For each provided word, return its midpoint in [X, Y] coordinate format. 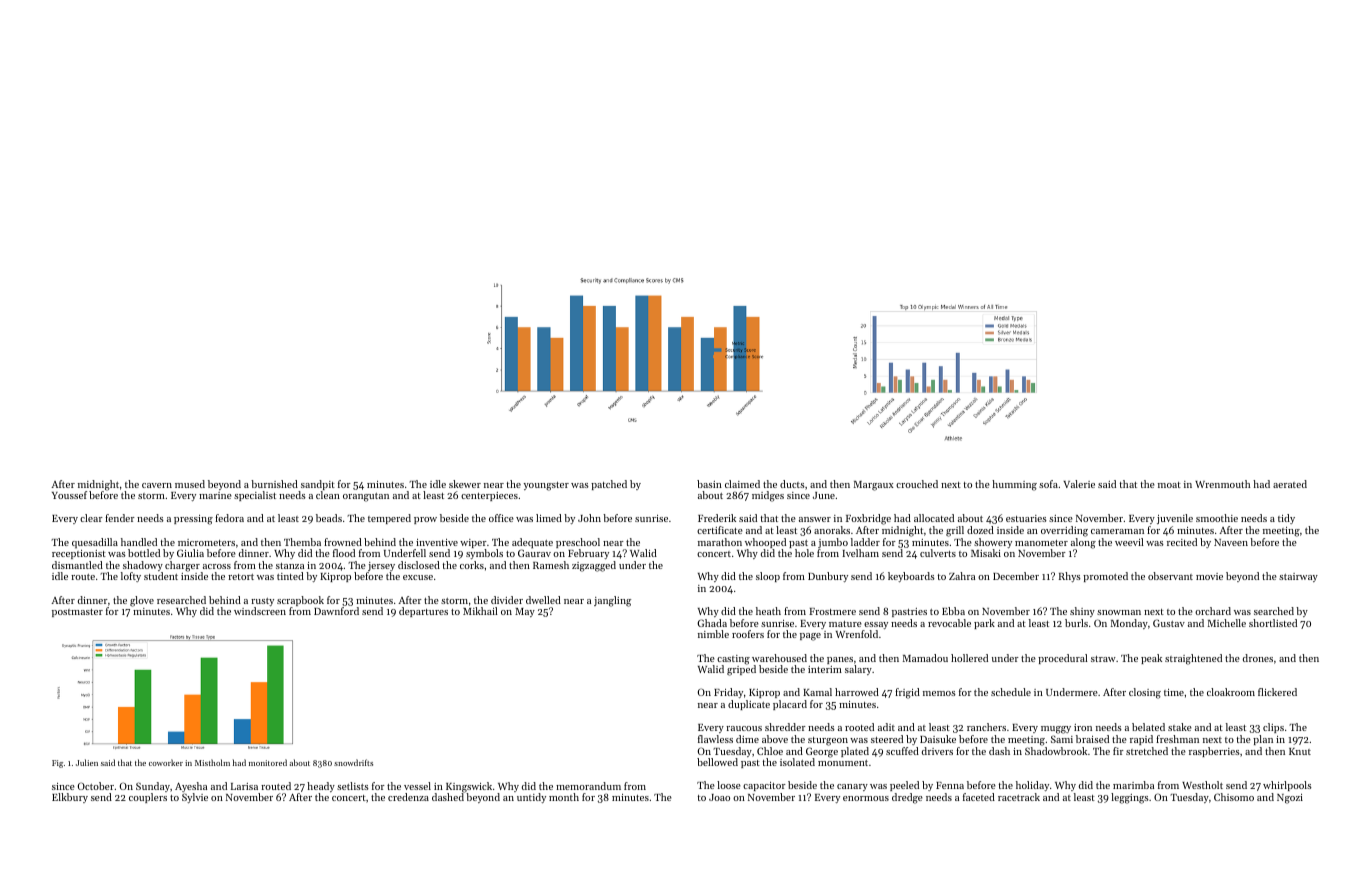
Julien [87, 762]
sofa [1048, 484]
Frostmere [832, 611]
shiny [1082, 612]
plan [1263, 740]
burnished [274, 484]
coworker [166, 762]
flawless [715, 739]
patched [609, 485]
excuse [418, 577]
